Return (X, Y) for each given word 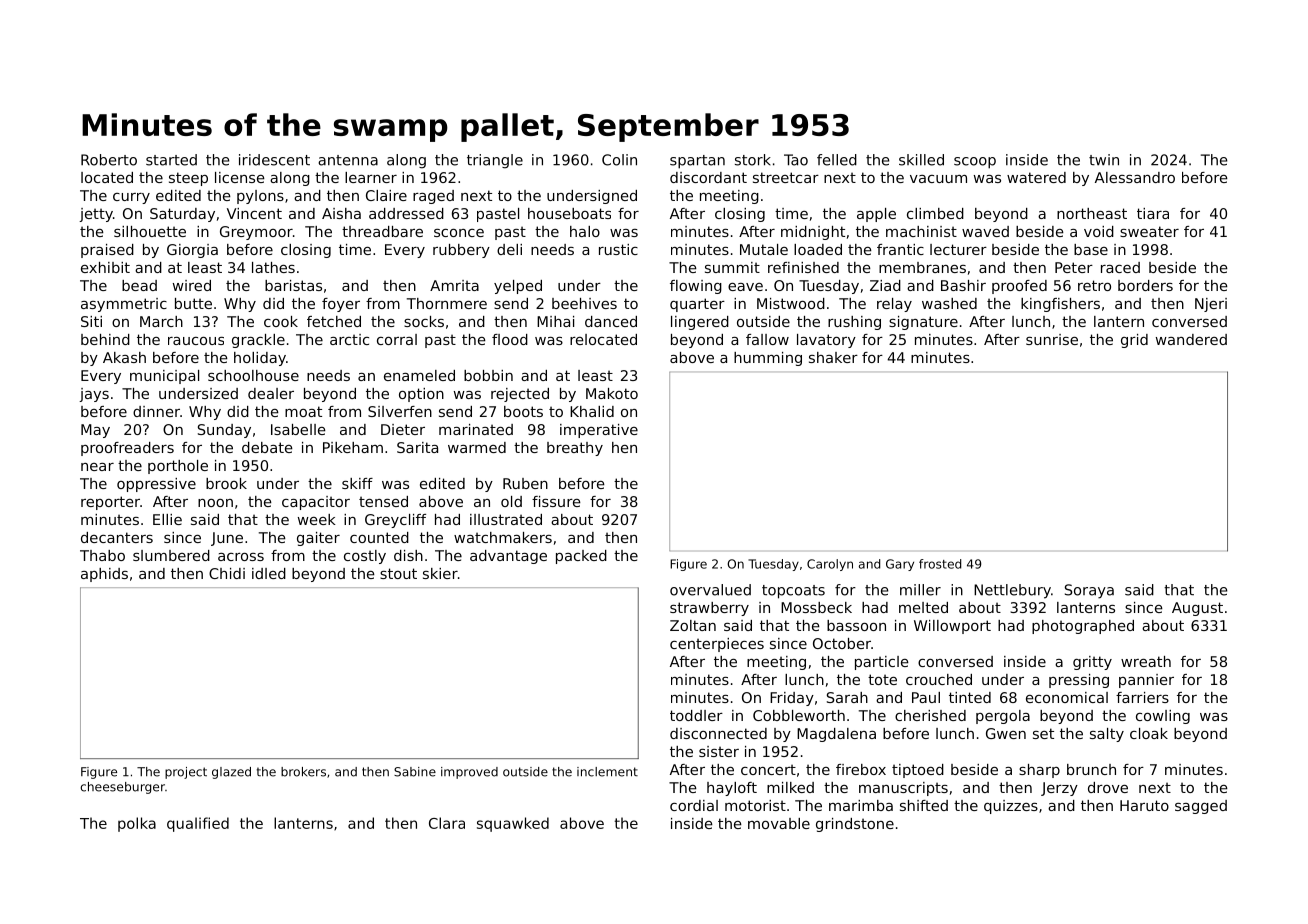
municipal (164, 377)
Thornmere (447, 303)
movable (779, 823)
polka (137, 824)
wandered (1191, 339)
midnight (813, 233)
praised (107, 251)
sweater (1149, 231)
